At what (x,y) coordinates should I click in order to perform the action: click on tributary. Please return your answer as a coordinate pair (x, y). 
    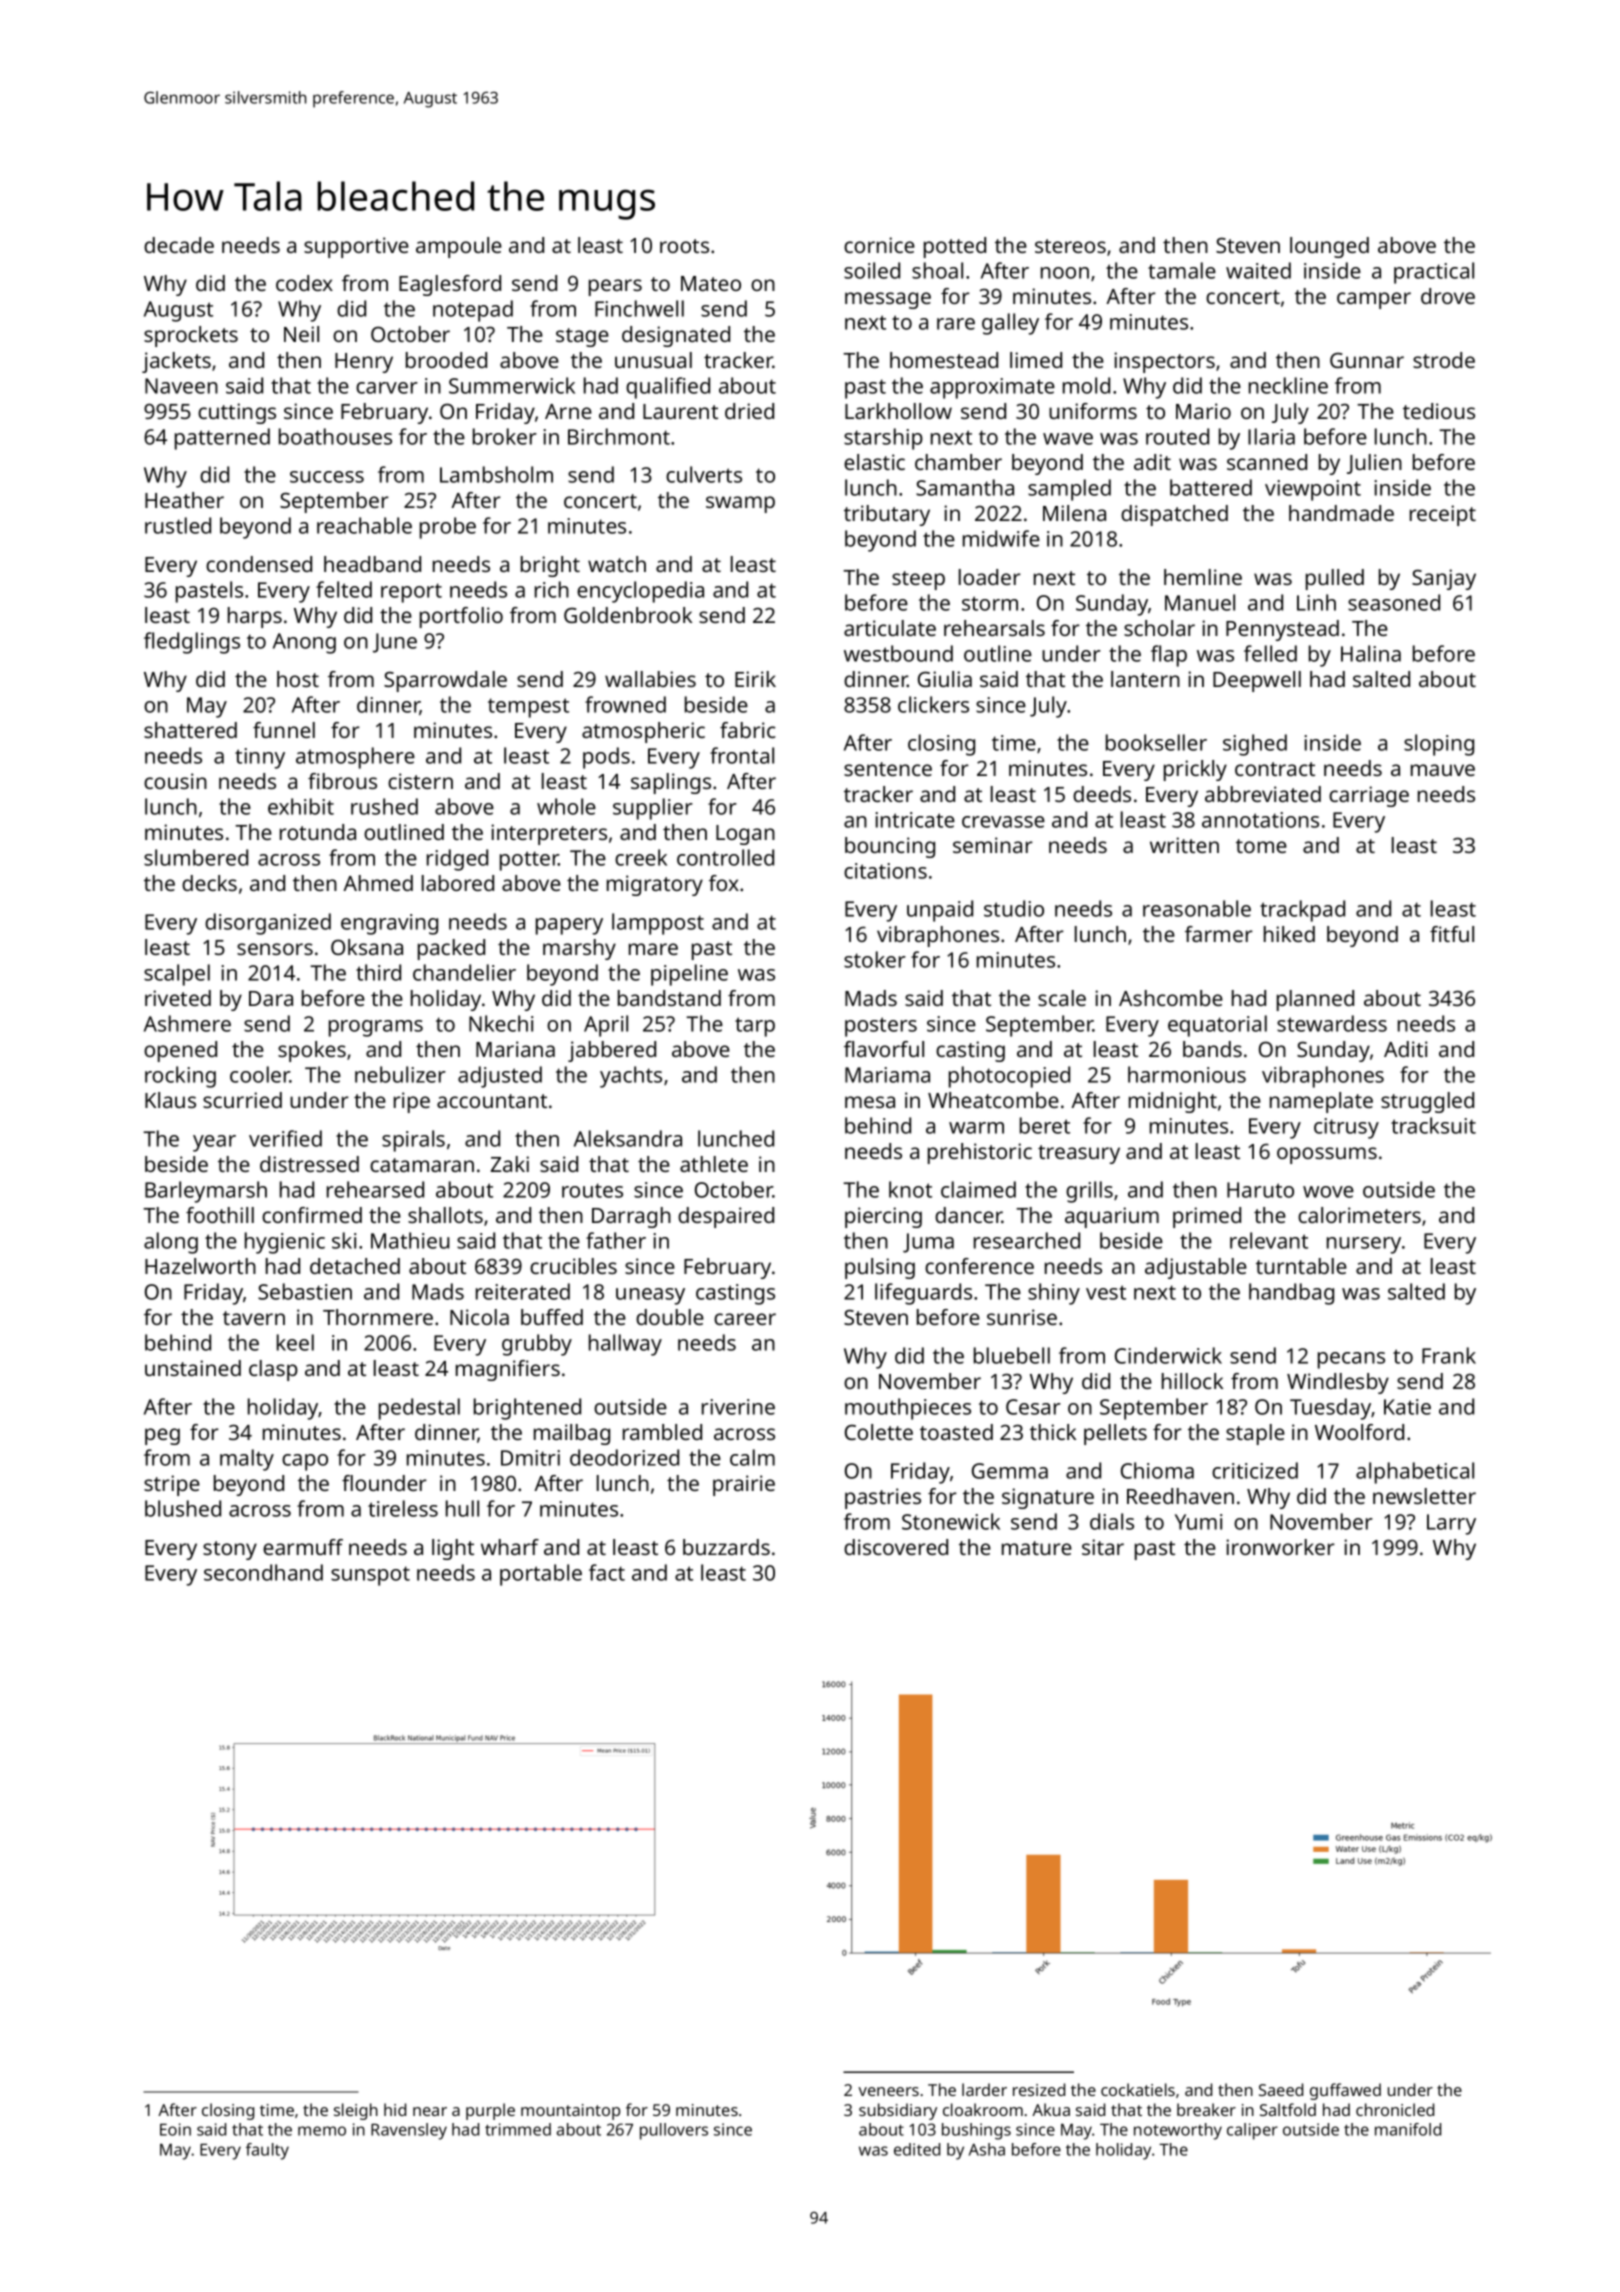
    Looking at the image, I should click on (887, 515).
